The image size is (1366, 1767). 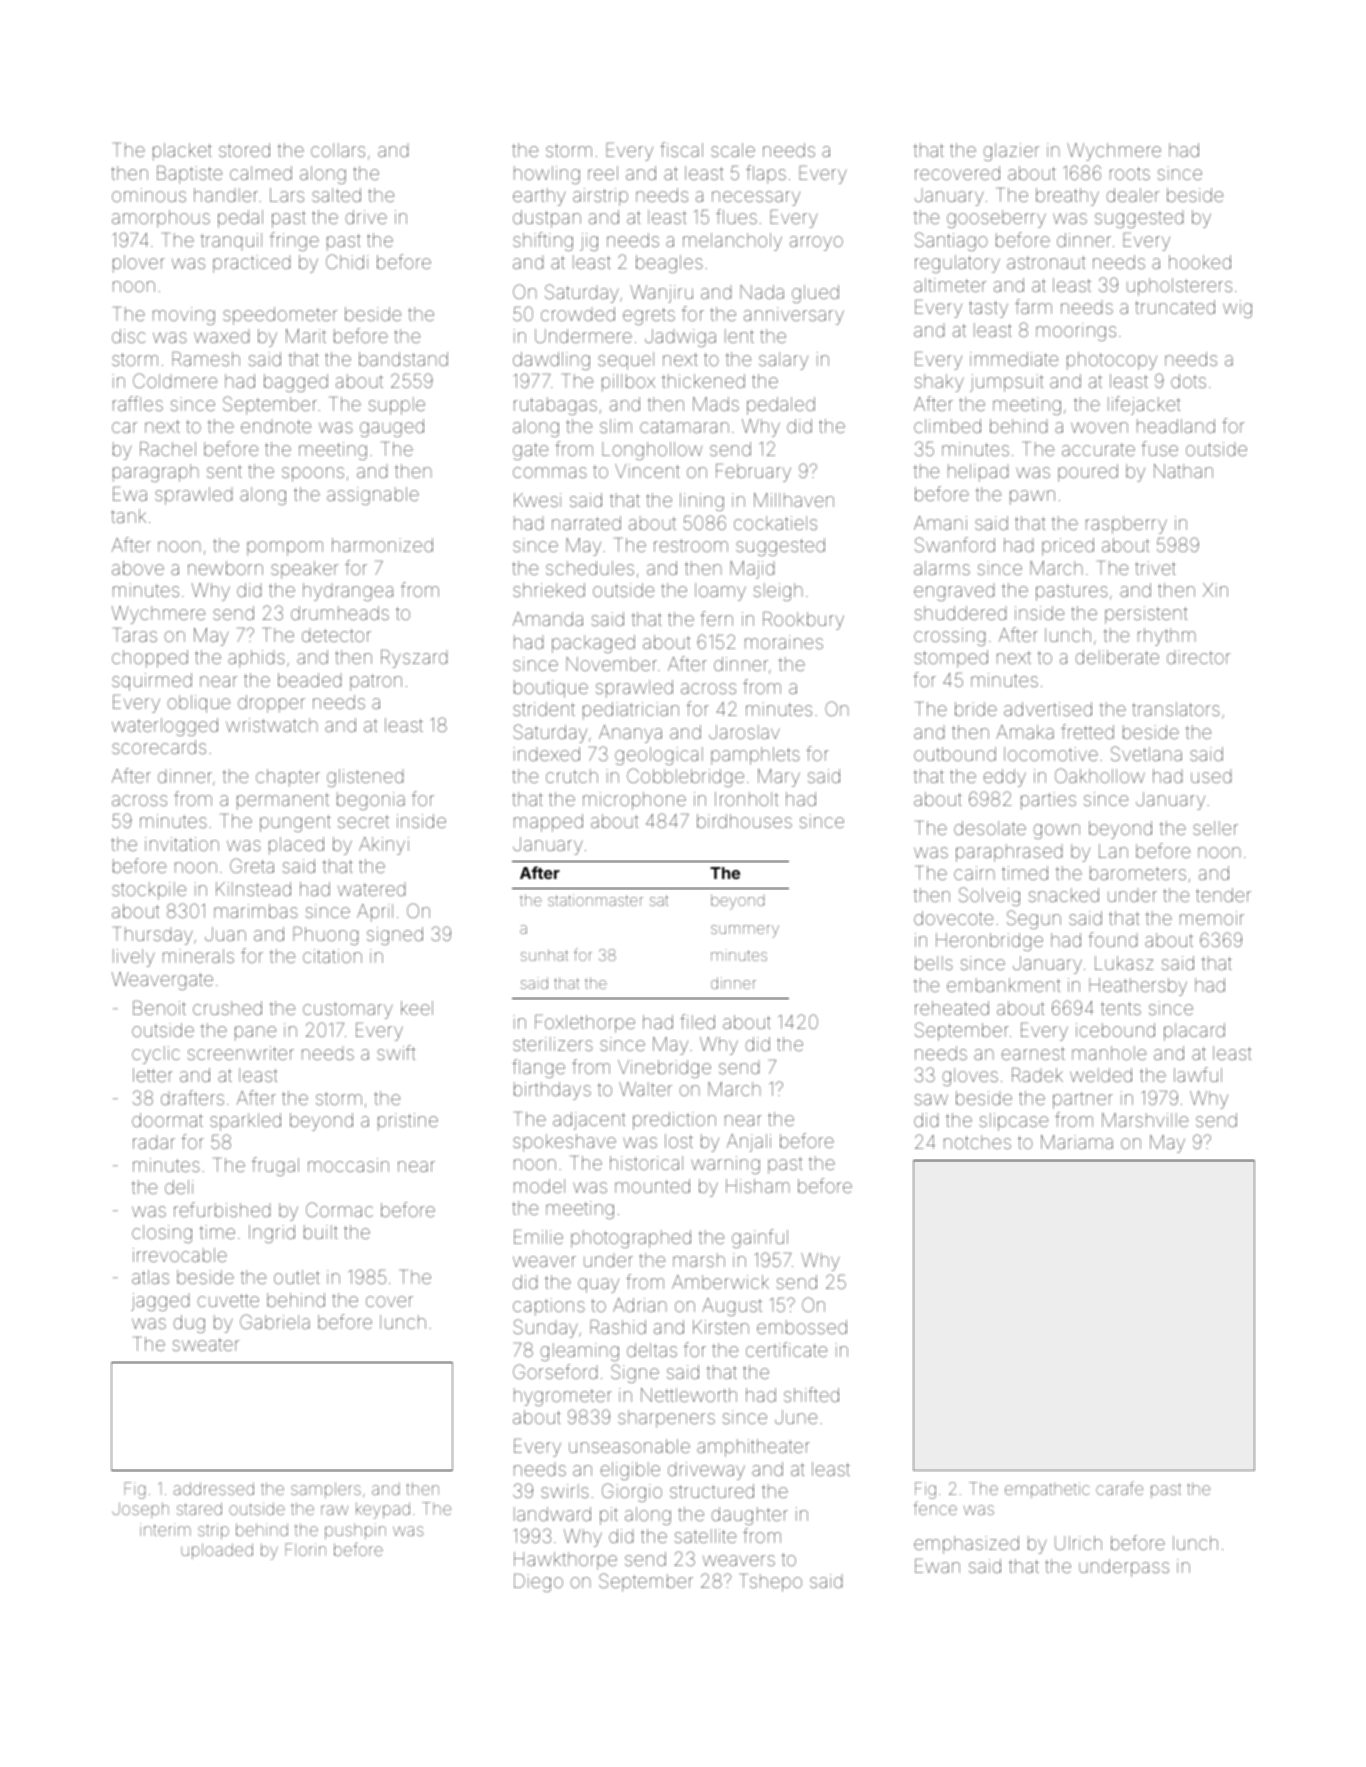 What do you see at coordinates (217, 1551) in the document?
I see `uploaded` at bounding box center [217, 1551].
